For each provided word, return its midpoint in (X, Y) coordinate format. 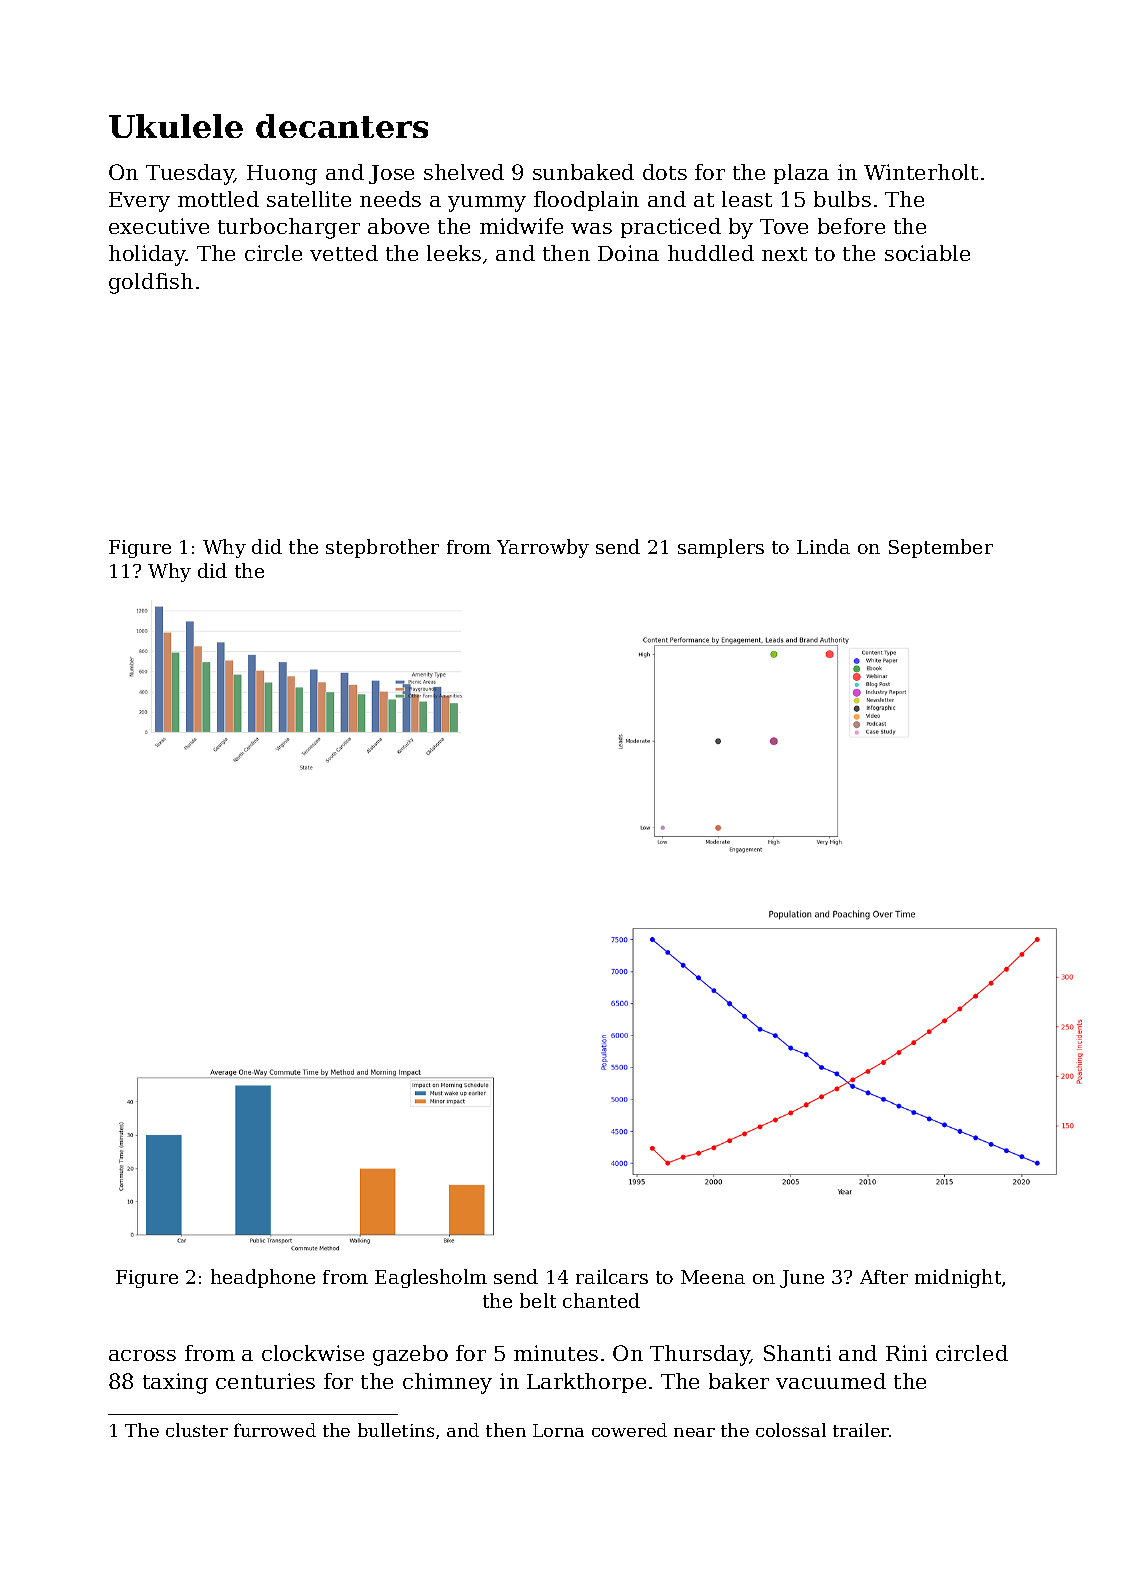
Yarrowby (543, 548)
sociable (927, 253)
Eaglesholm (431, 1278)
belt (538, 1300)
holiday (147, 255)
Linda (823, 546)
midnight (958, 1278)
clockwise (313, 1353)
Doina (628, 253)
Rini (906, 1353)
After (884, 1277)
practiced (671, 228)
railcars (612, 1276)
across (142, 1355)
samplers (721, 548)
